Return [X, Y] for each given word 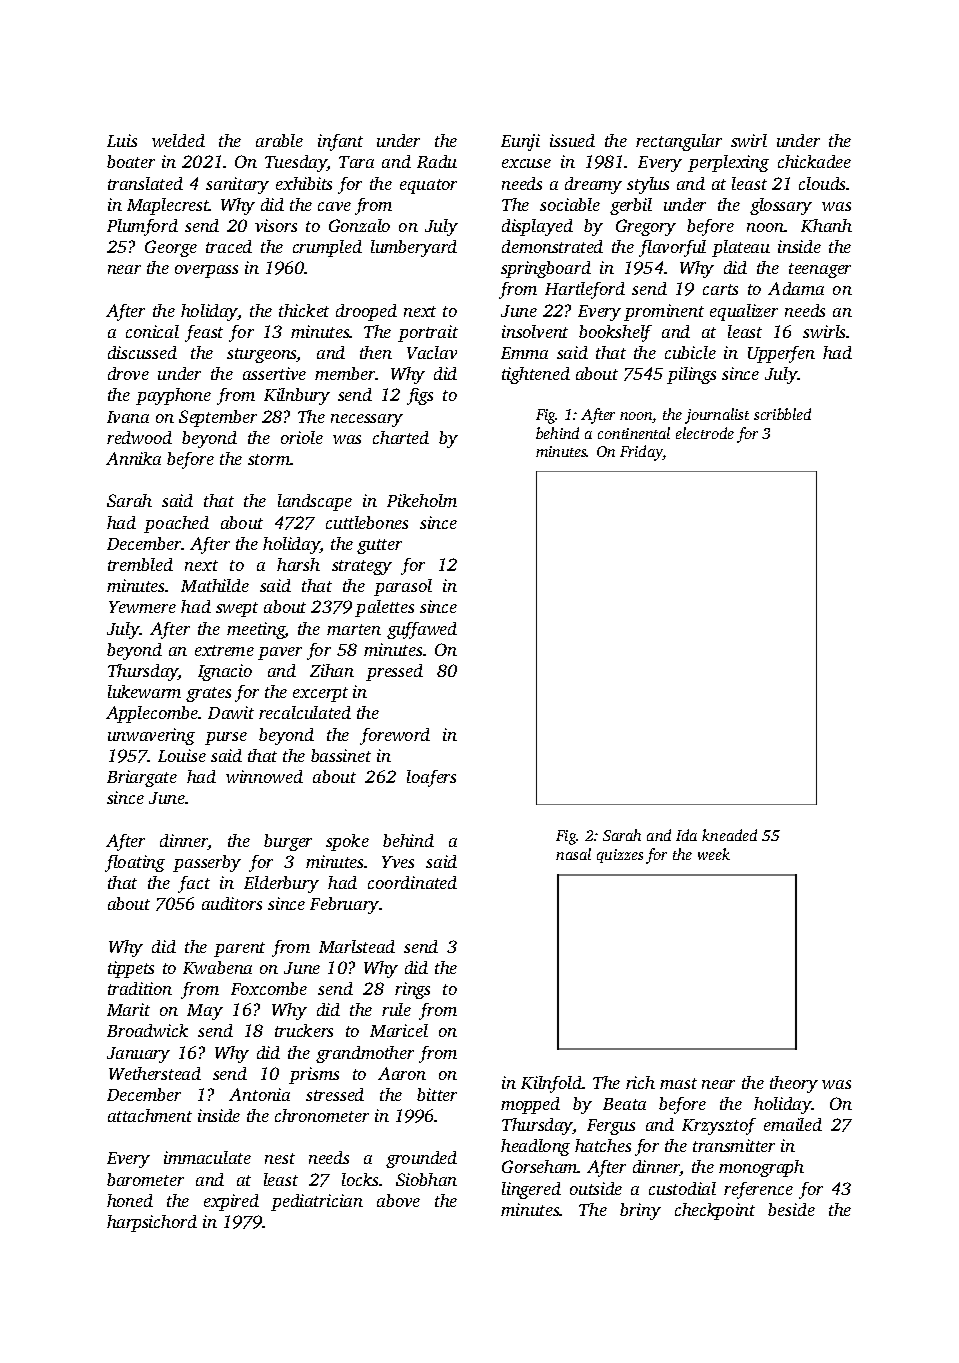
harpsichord [152, 1223]
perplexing [728, 163]
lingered [531, 1190]
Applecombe [152, 714]
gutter [379, 546]
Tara [356, 162]
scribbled [782, 414]
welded [178, 140]
